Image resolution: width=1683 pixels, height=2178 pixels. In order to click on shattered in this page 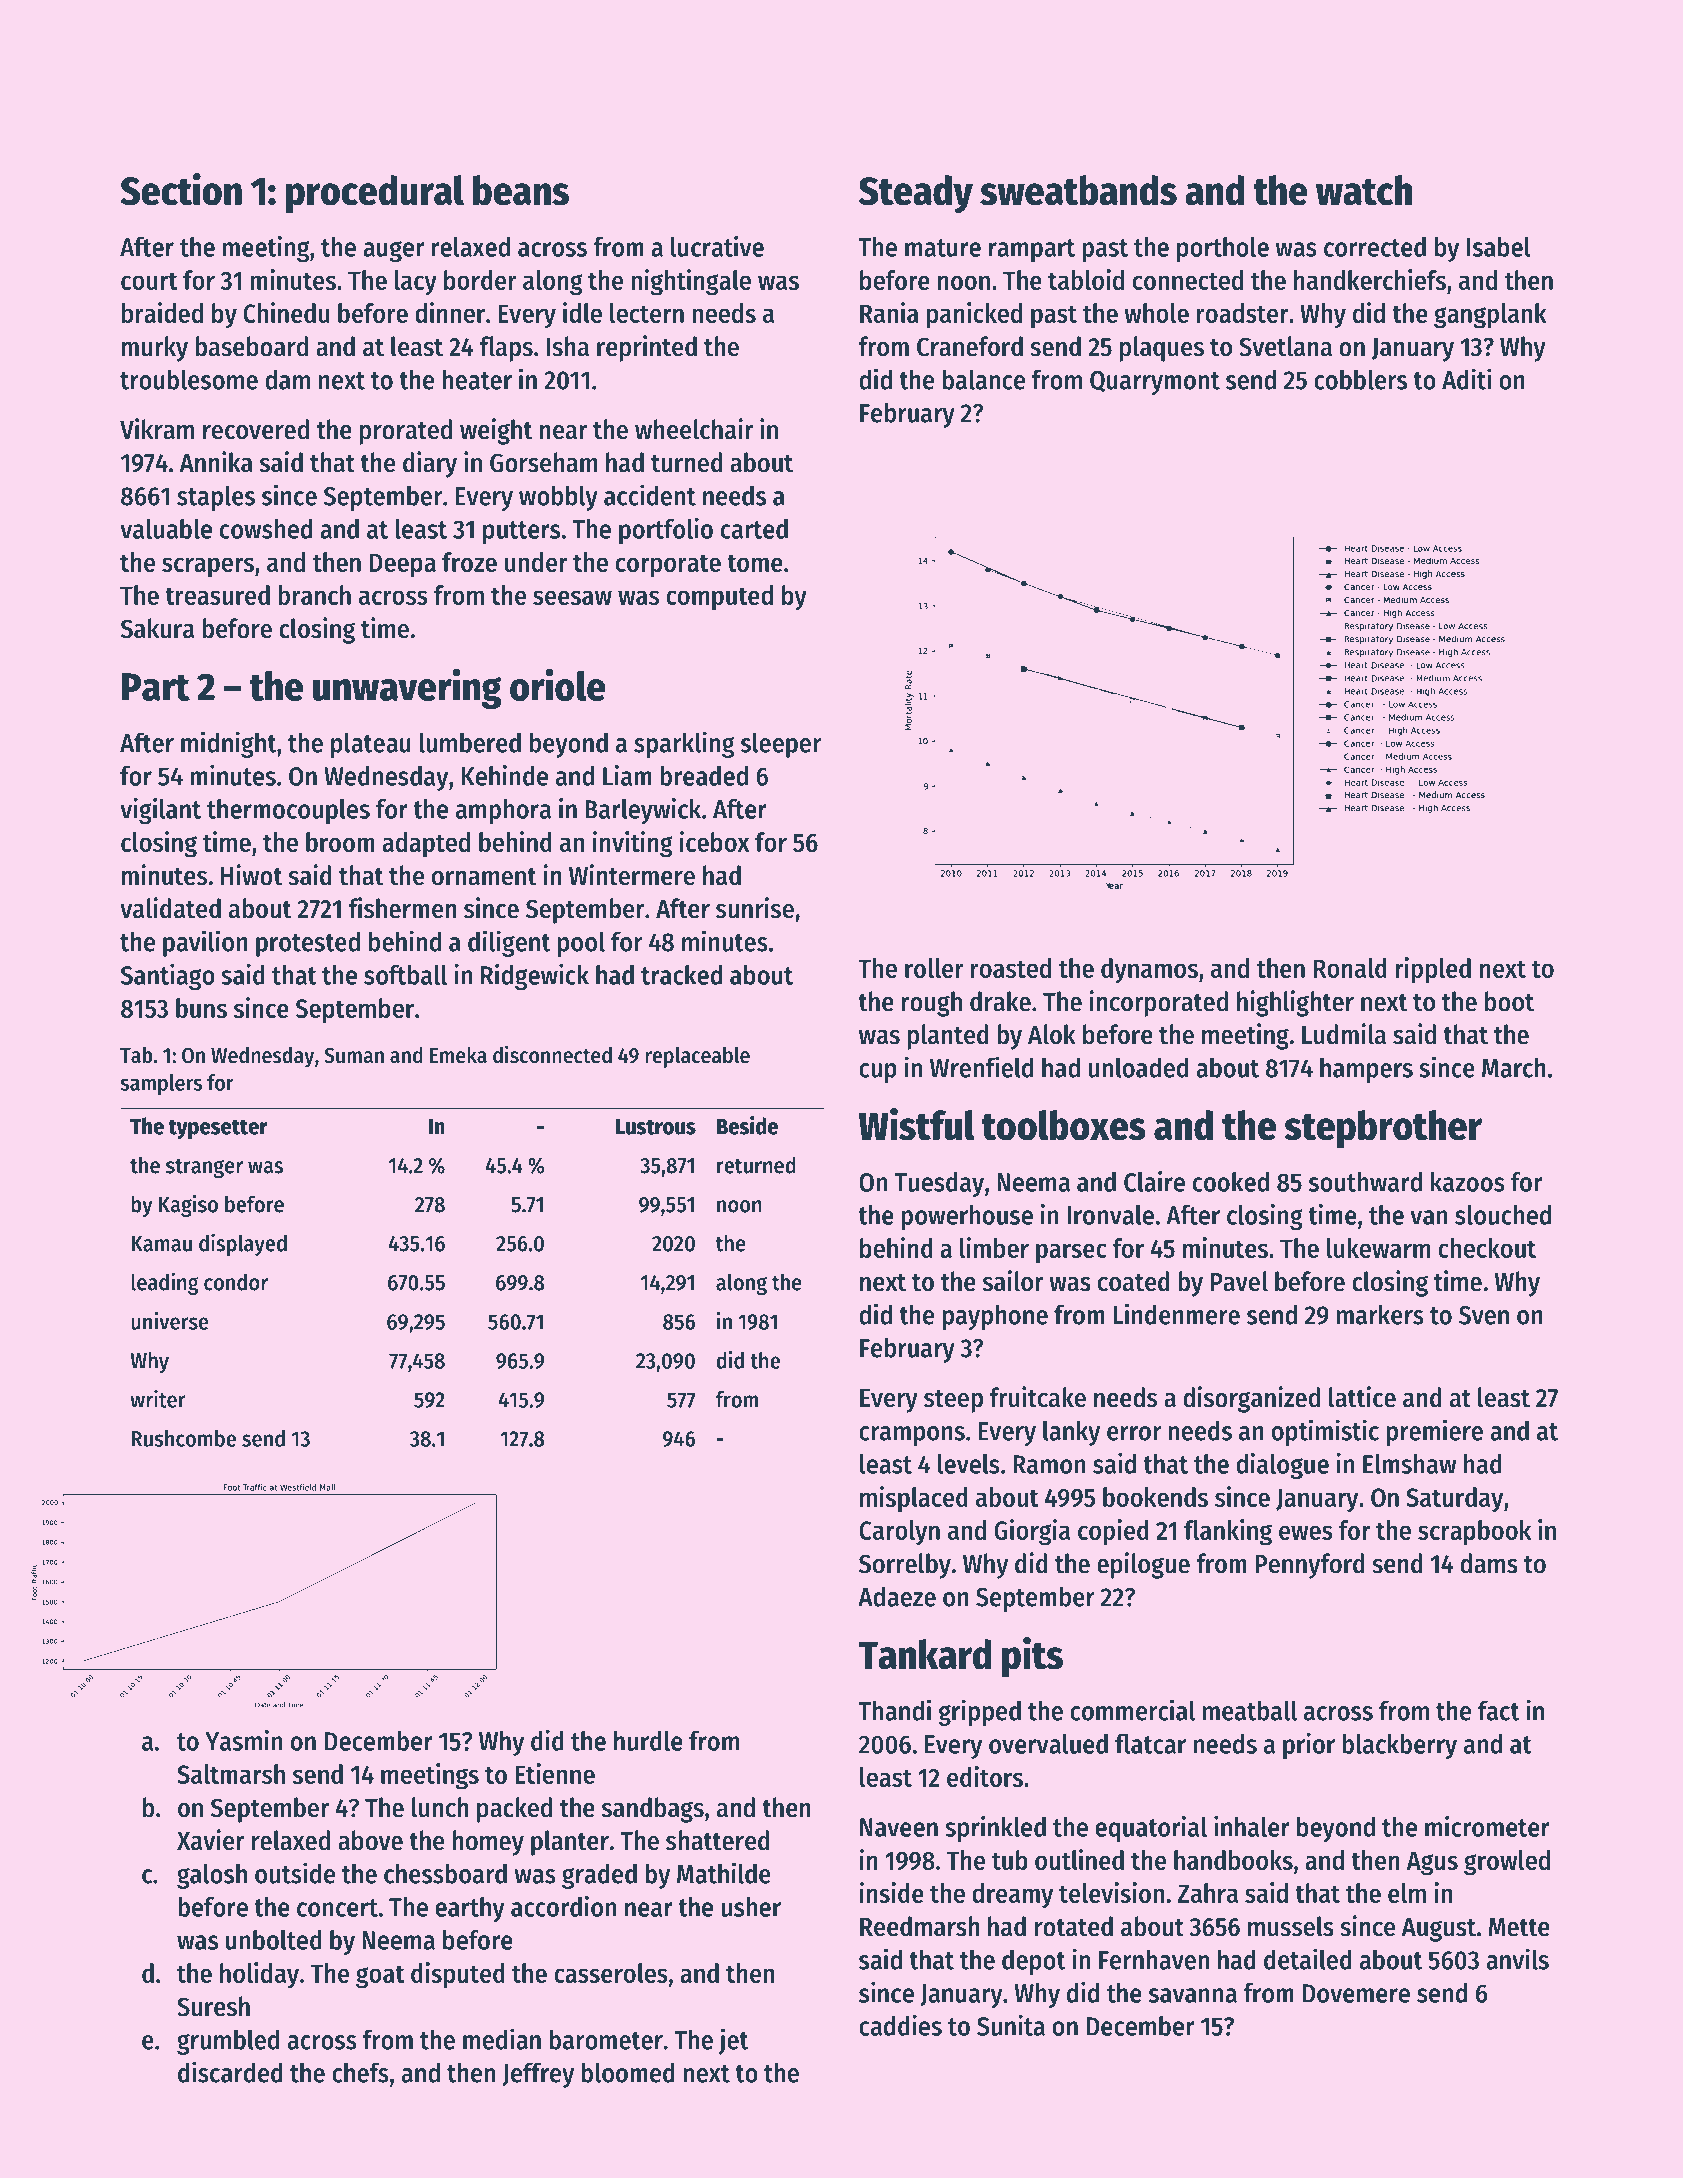, I will do `click(718, 1840)`.
